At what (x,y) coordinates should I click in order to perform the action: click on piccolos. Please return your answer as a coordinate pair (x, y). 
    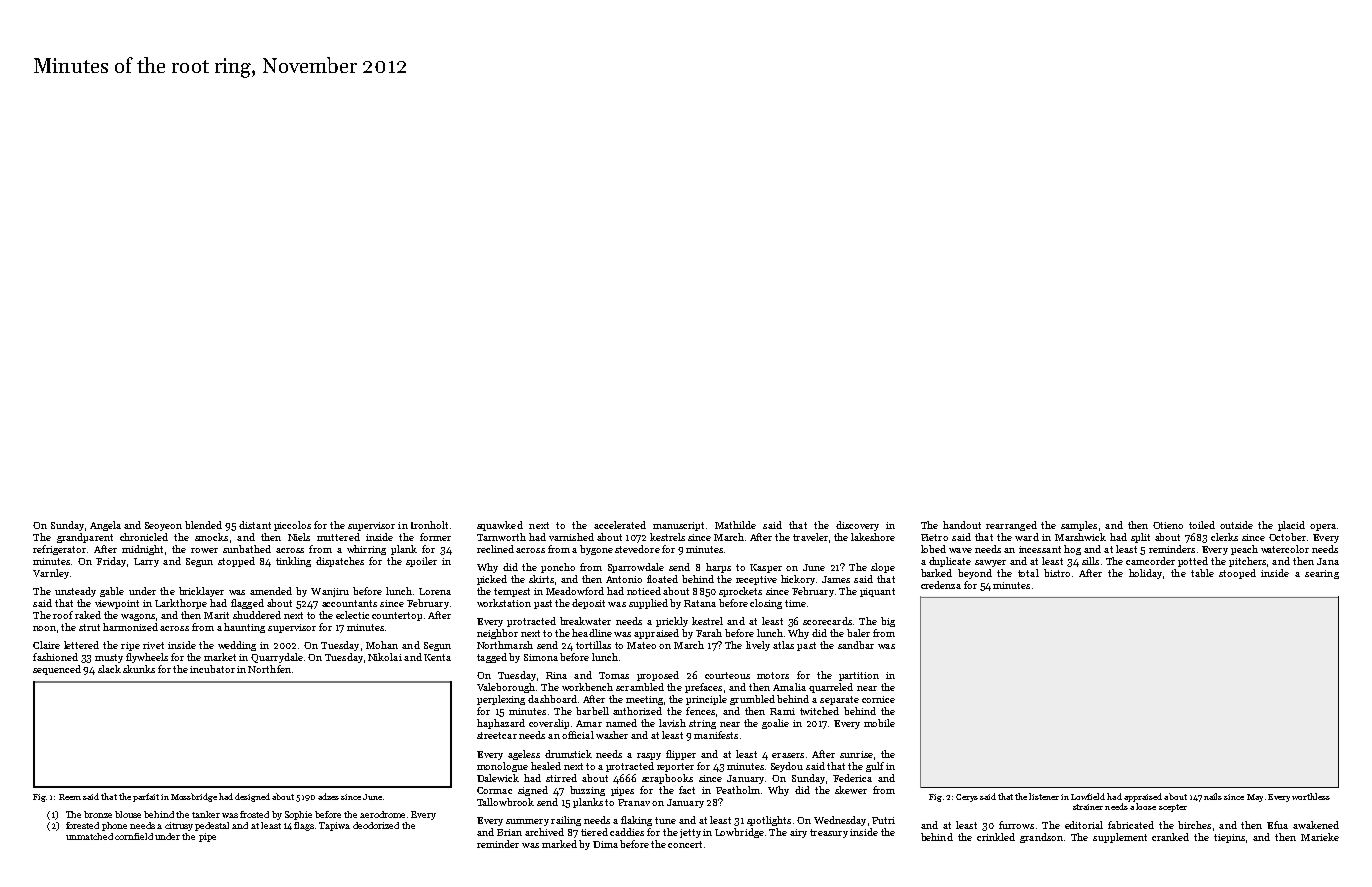
    Looking at the image, I should click on (292, 526).
